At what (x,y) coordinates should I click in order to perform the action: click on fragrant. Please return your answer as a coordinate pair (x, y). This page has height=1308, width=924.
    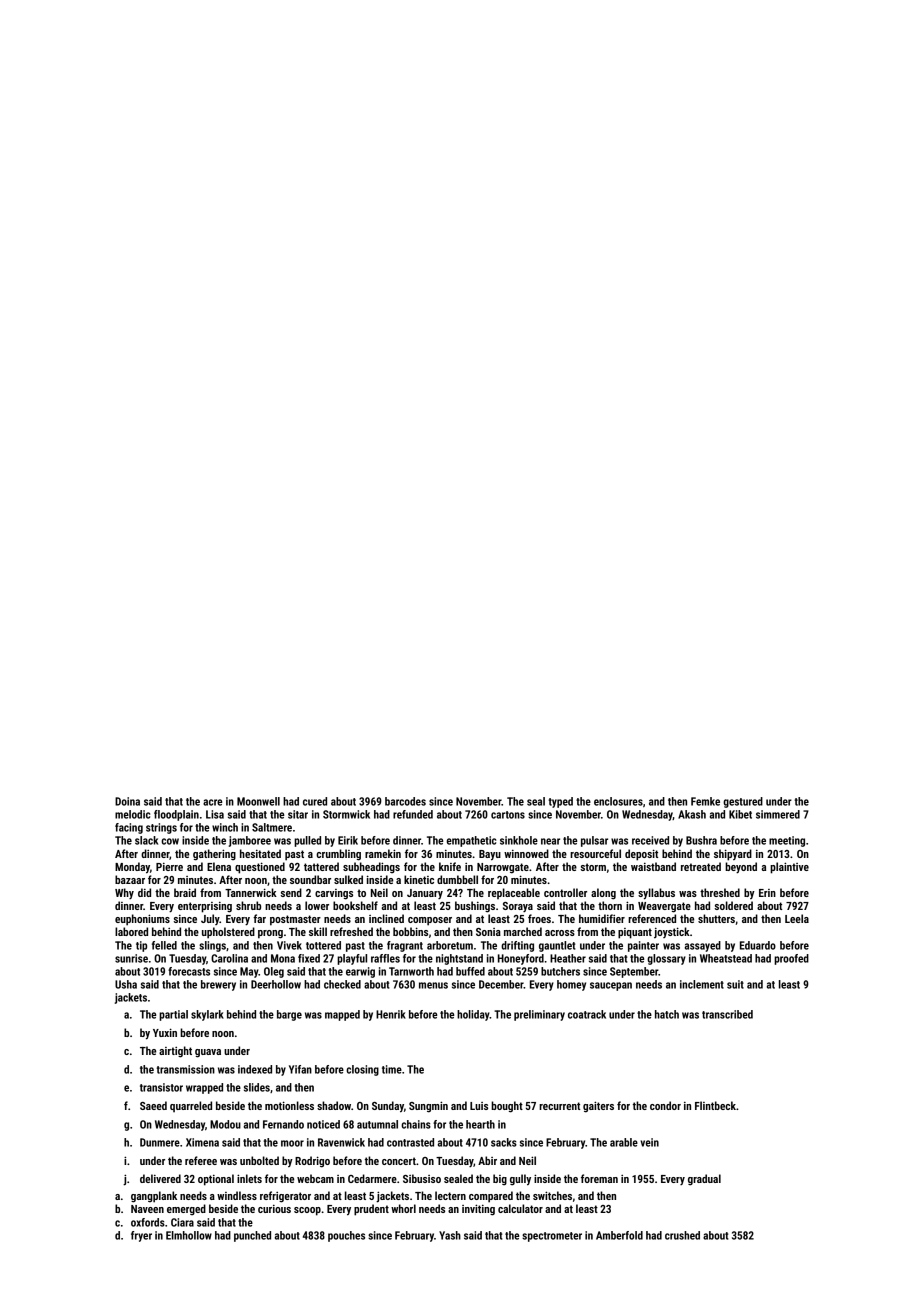
    Looking at the image, I should click on (405, 946).
